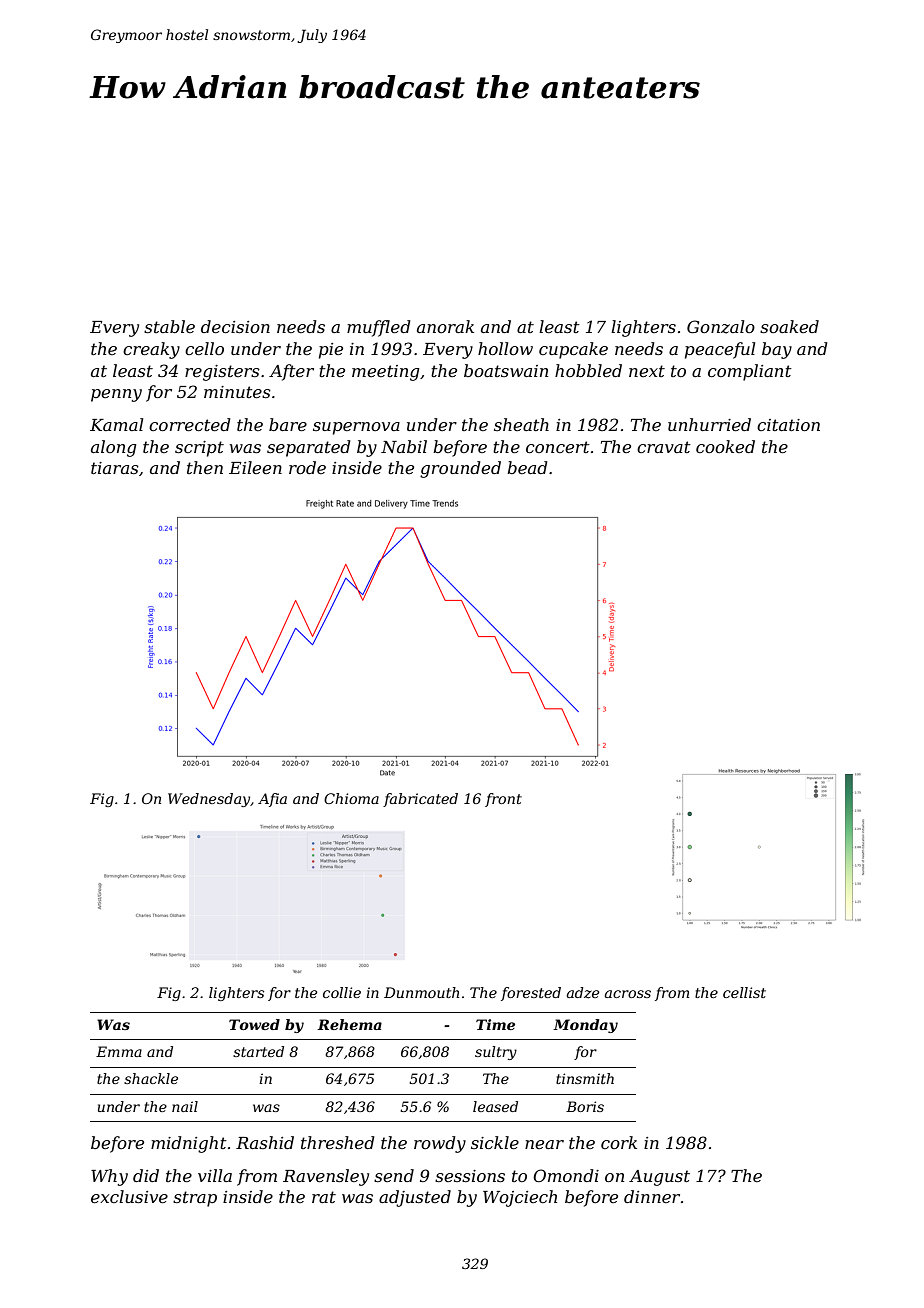  Describe the element at coordinates (258, 1051) in the screenshot. I see `started` at that location.
